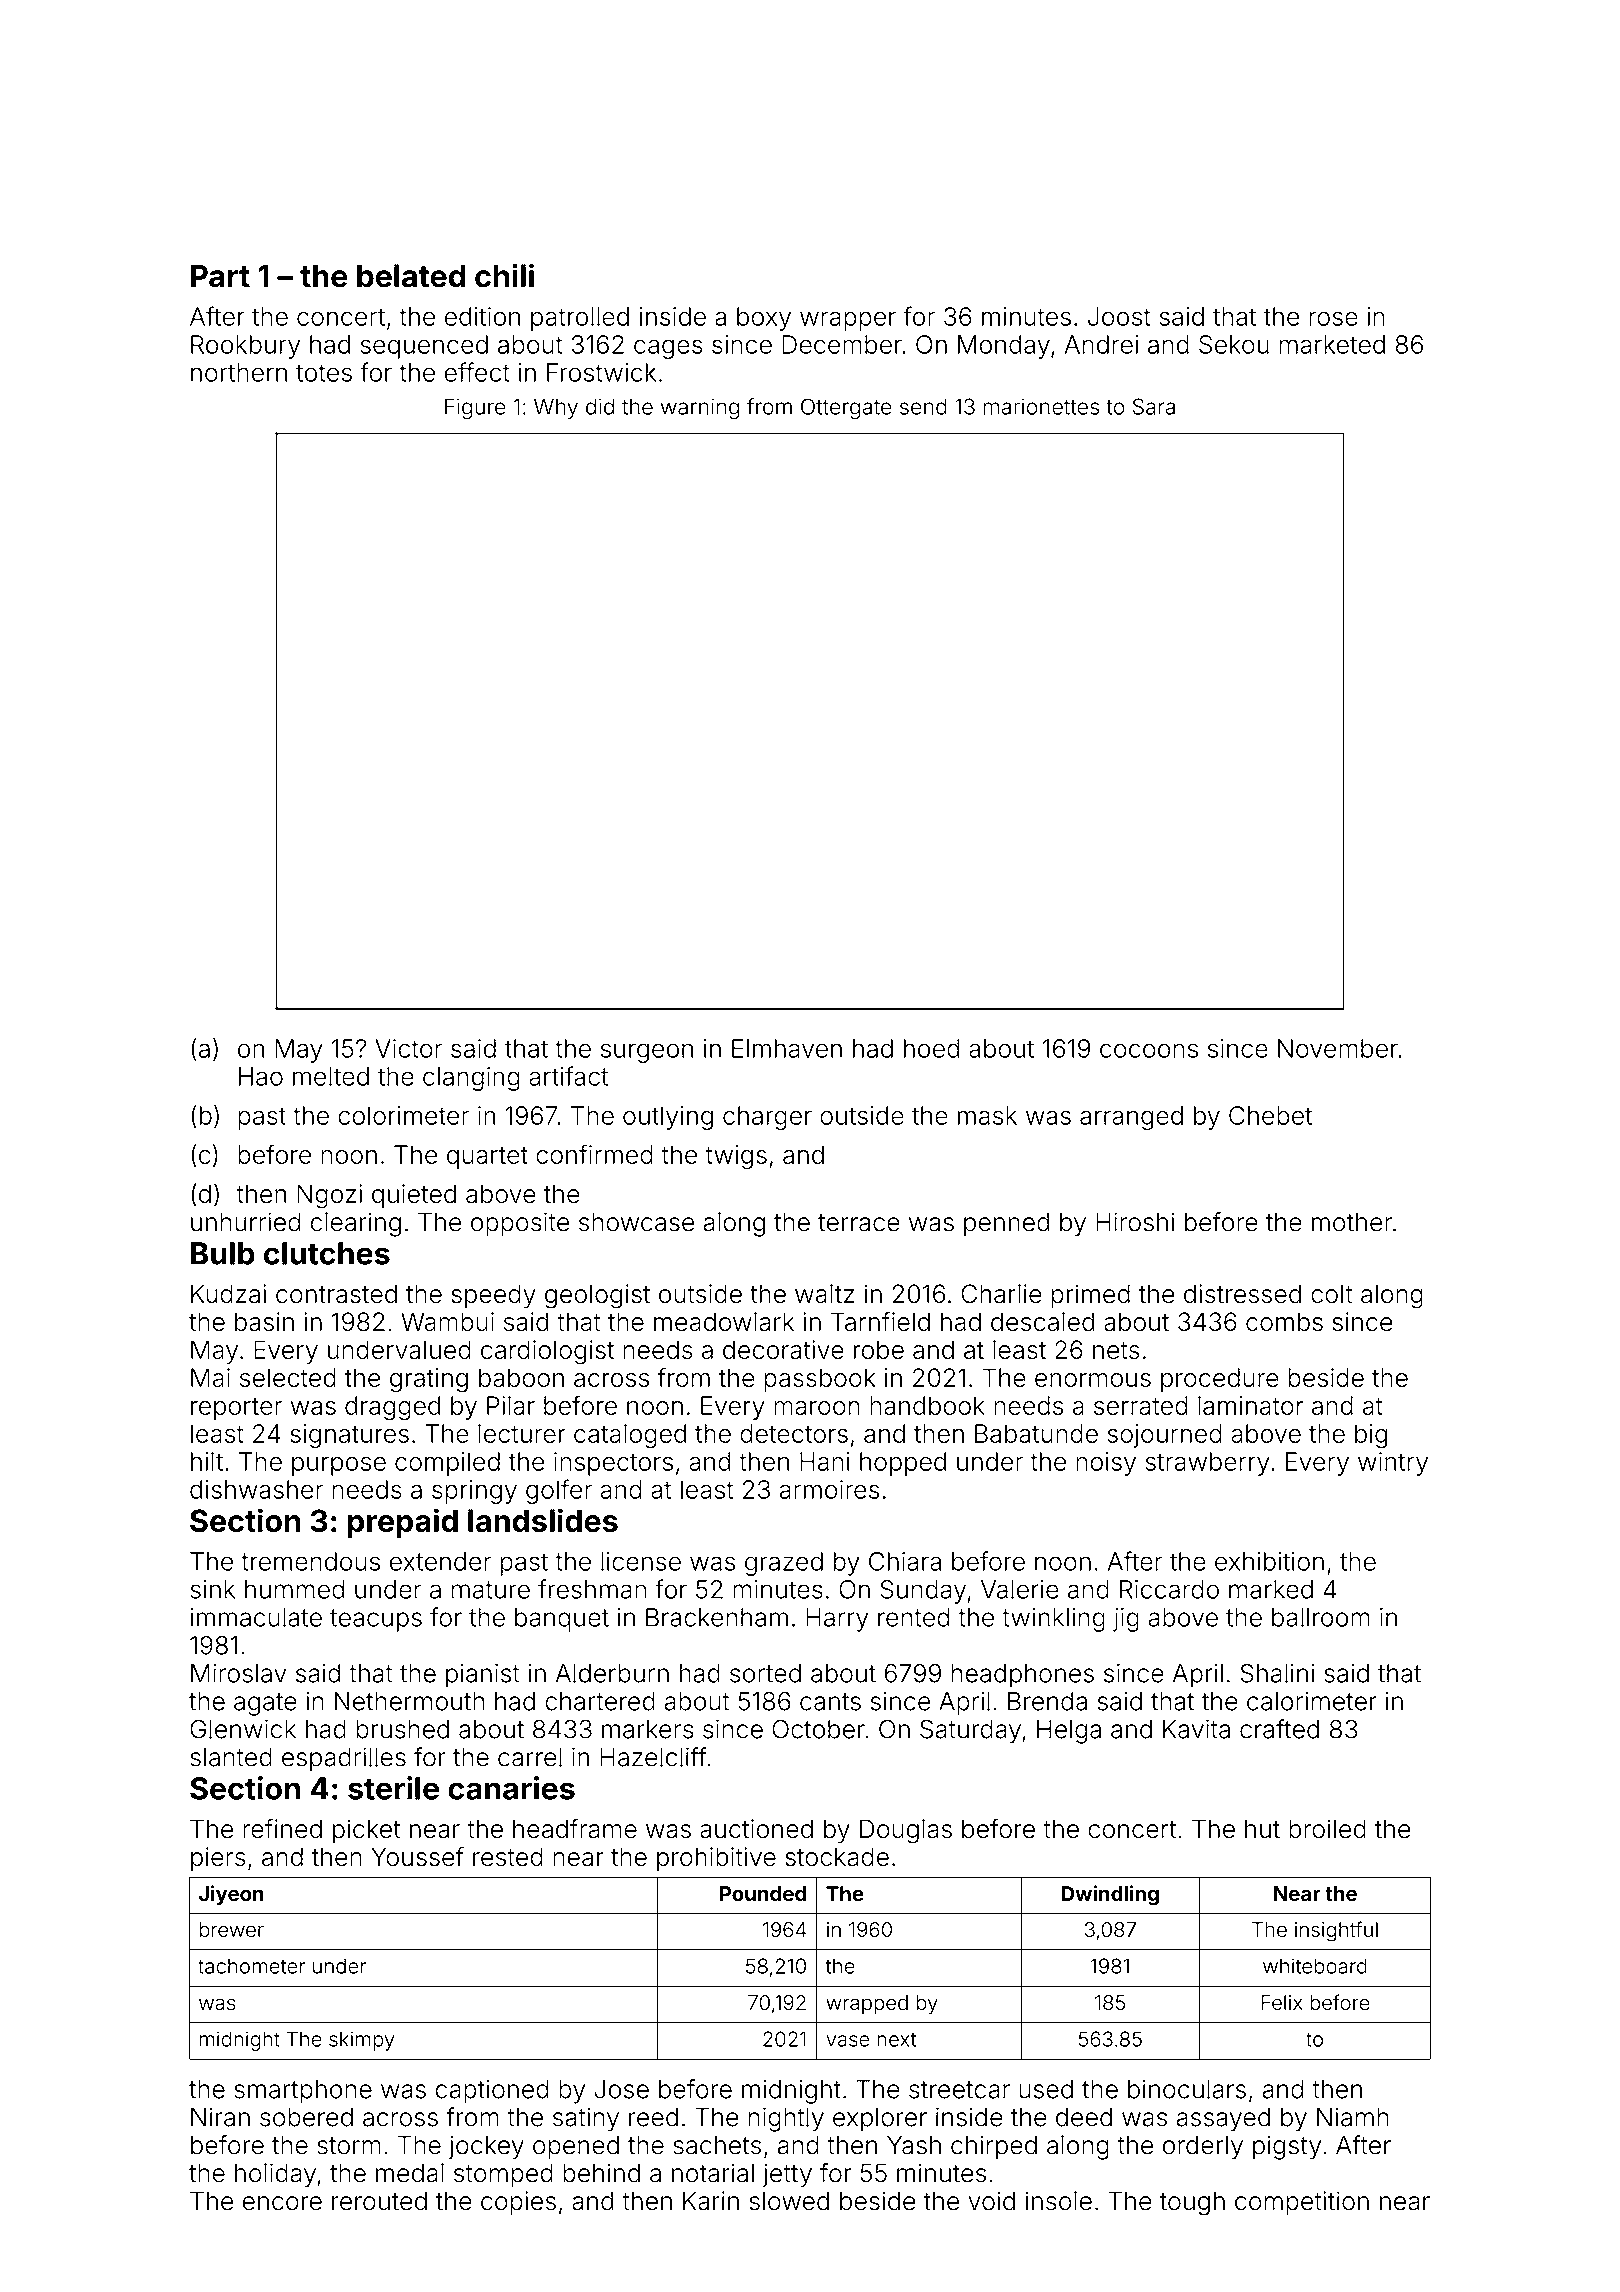 The image size is (1620, 2292). I want to click on Valerie, so click(1020, 1589).
